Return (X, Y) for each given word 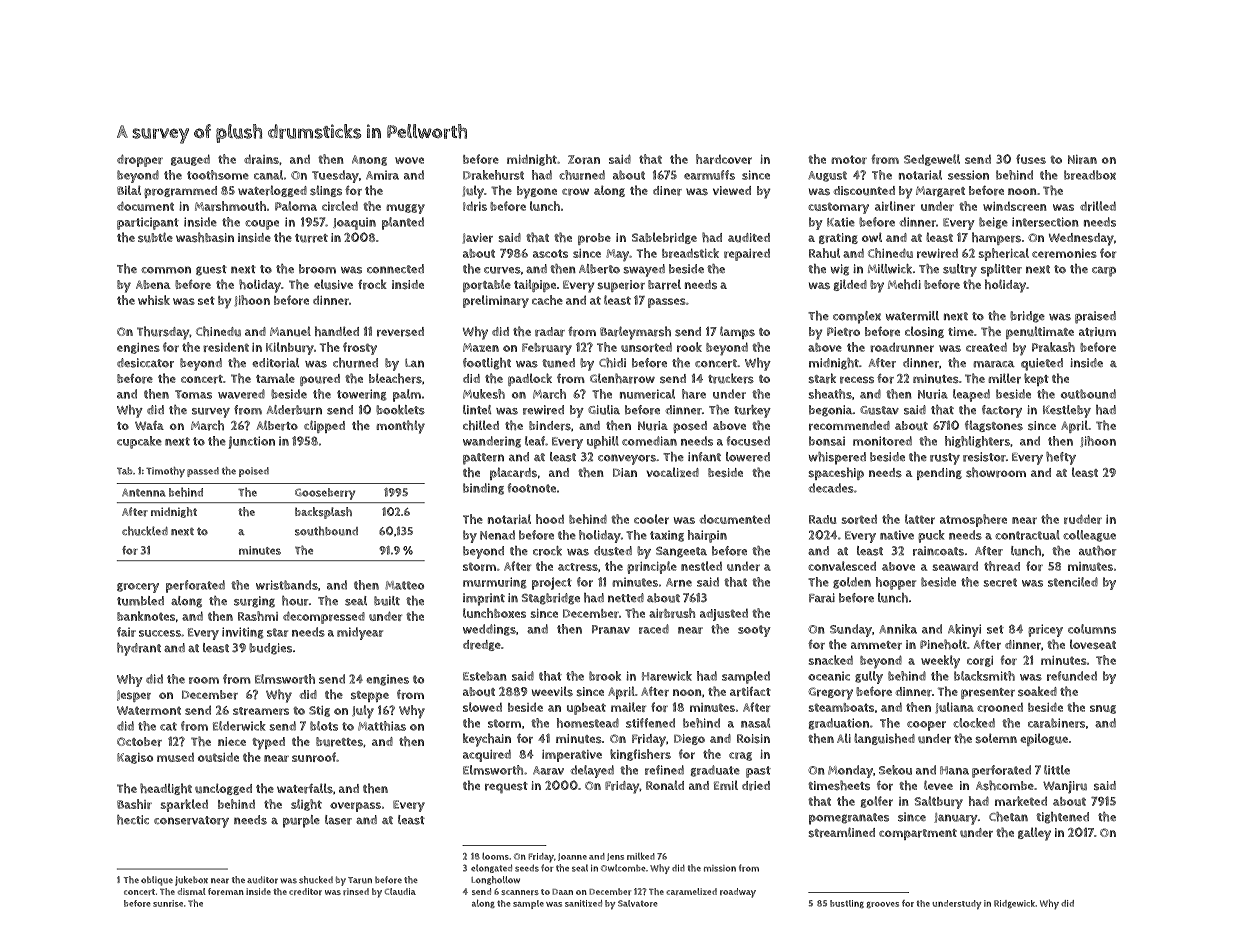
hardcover (724, 159)
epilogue (1044, 739)
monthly (400, 427)
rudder (1083, 519)
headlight (166, 789)
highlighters (977, 442)
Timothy (165, 472)
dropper (140, 160)
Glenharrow (622, 378)
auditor (262, 880)
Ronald (665, 785)
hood (550, 519)
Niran (1082, 159)
